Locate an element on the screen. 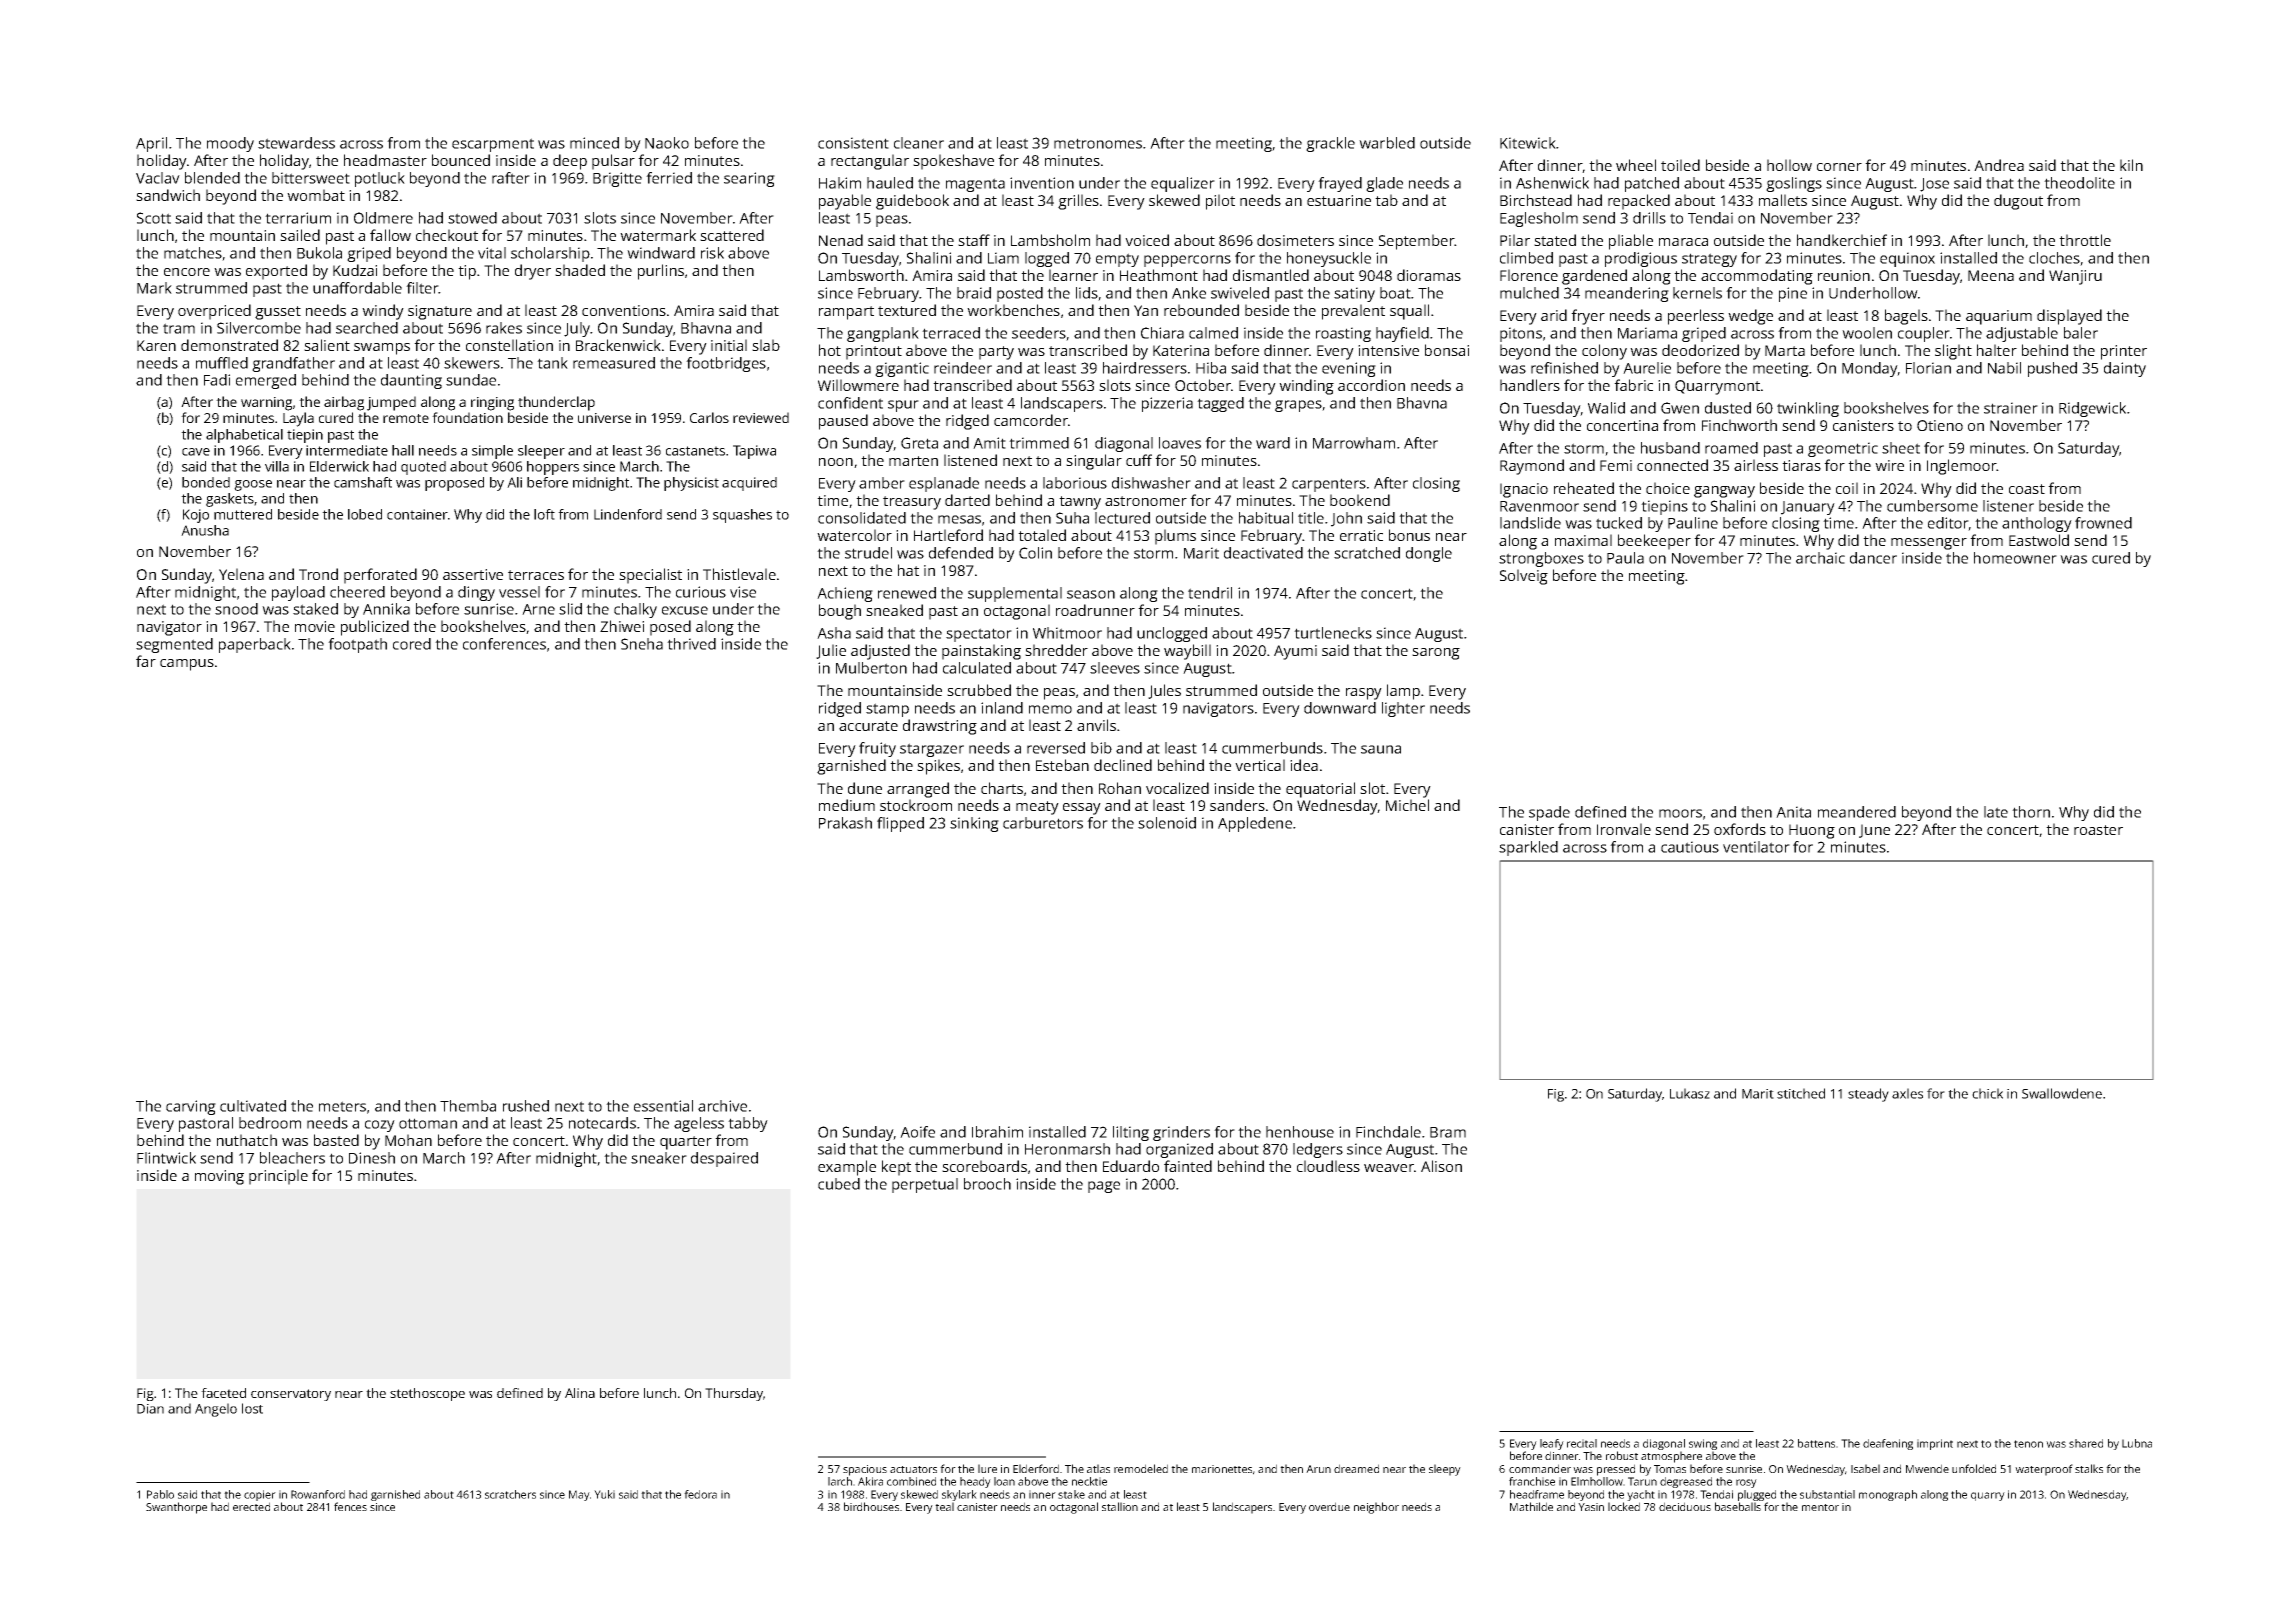 Image resolution: width=2290 pixels, height=1619 pixels. cultivated is located at coordinates (253, 1106).
